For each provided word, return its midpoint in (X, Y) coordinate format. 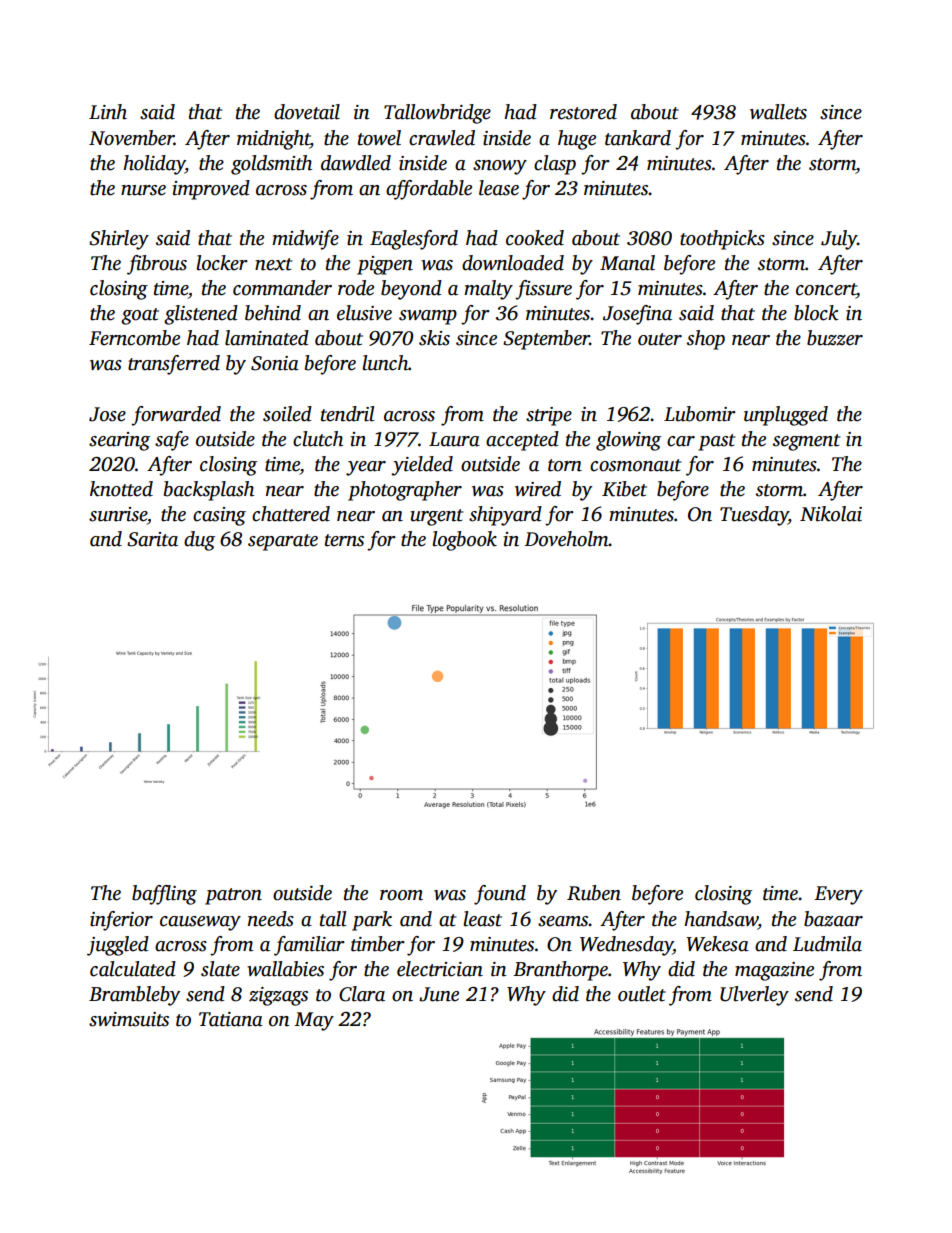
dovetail (307, 112)
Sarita (152, 539)
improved (211, 190)
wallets (778, 112)
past (716, 442)
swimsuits (129, 1019)
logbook (464, 541)
